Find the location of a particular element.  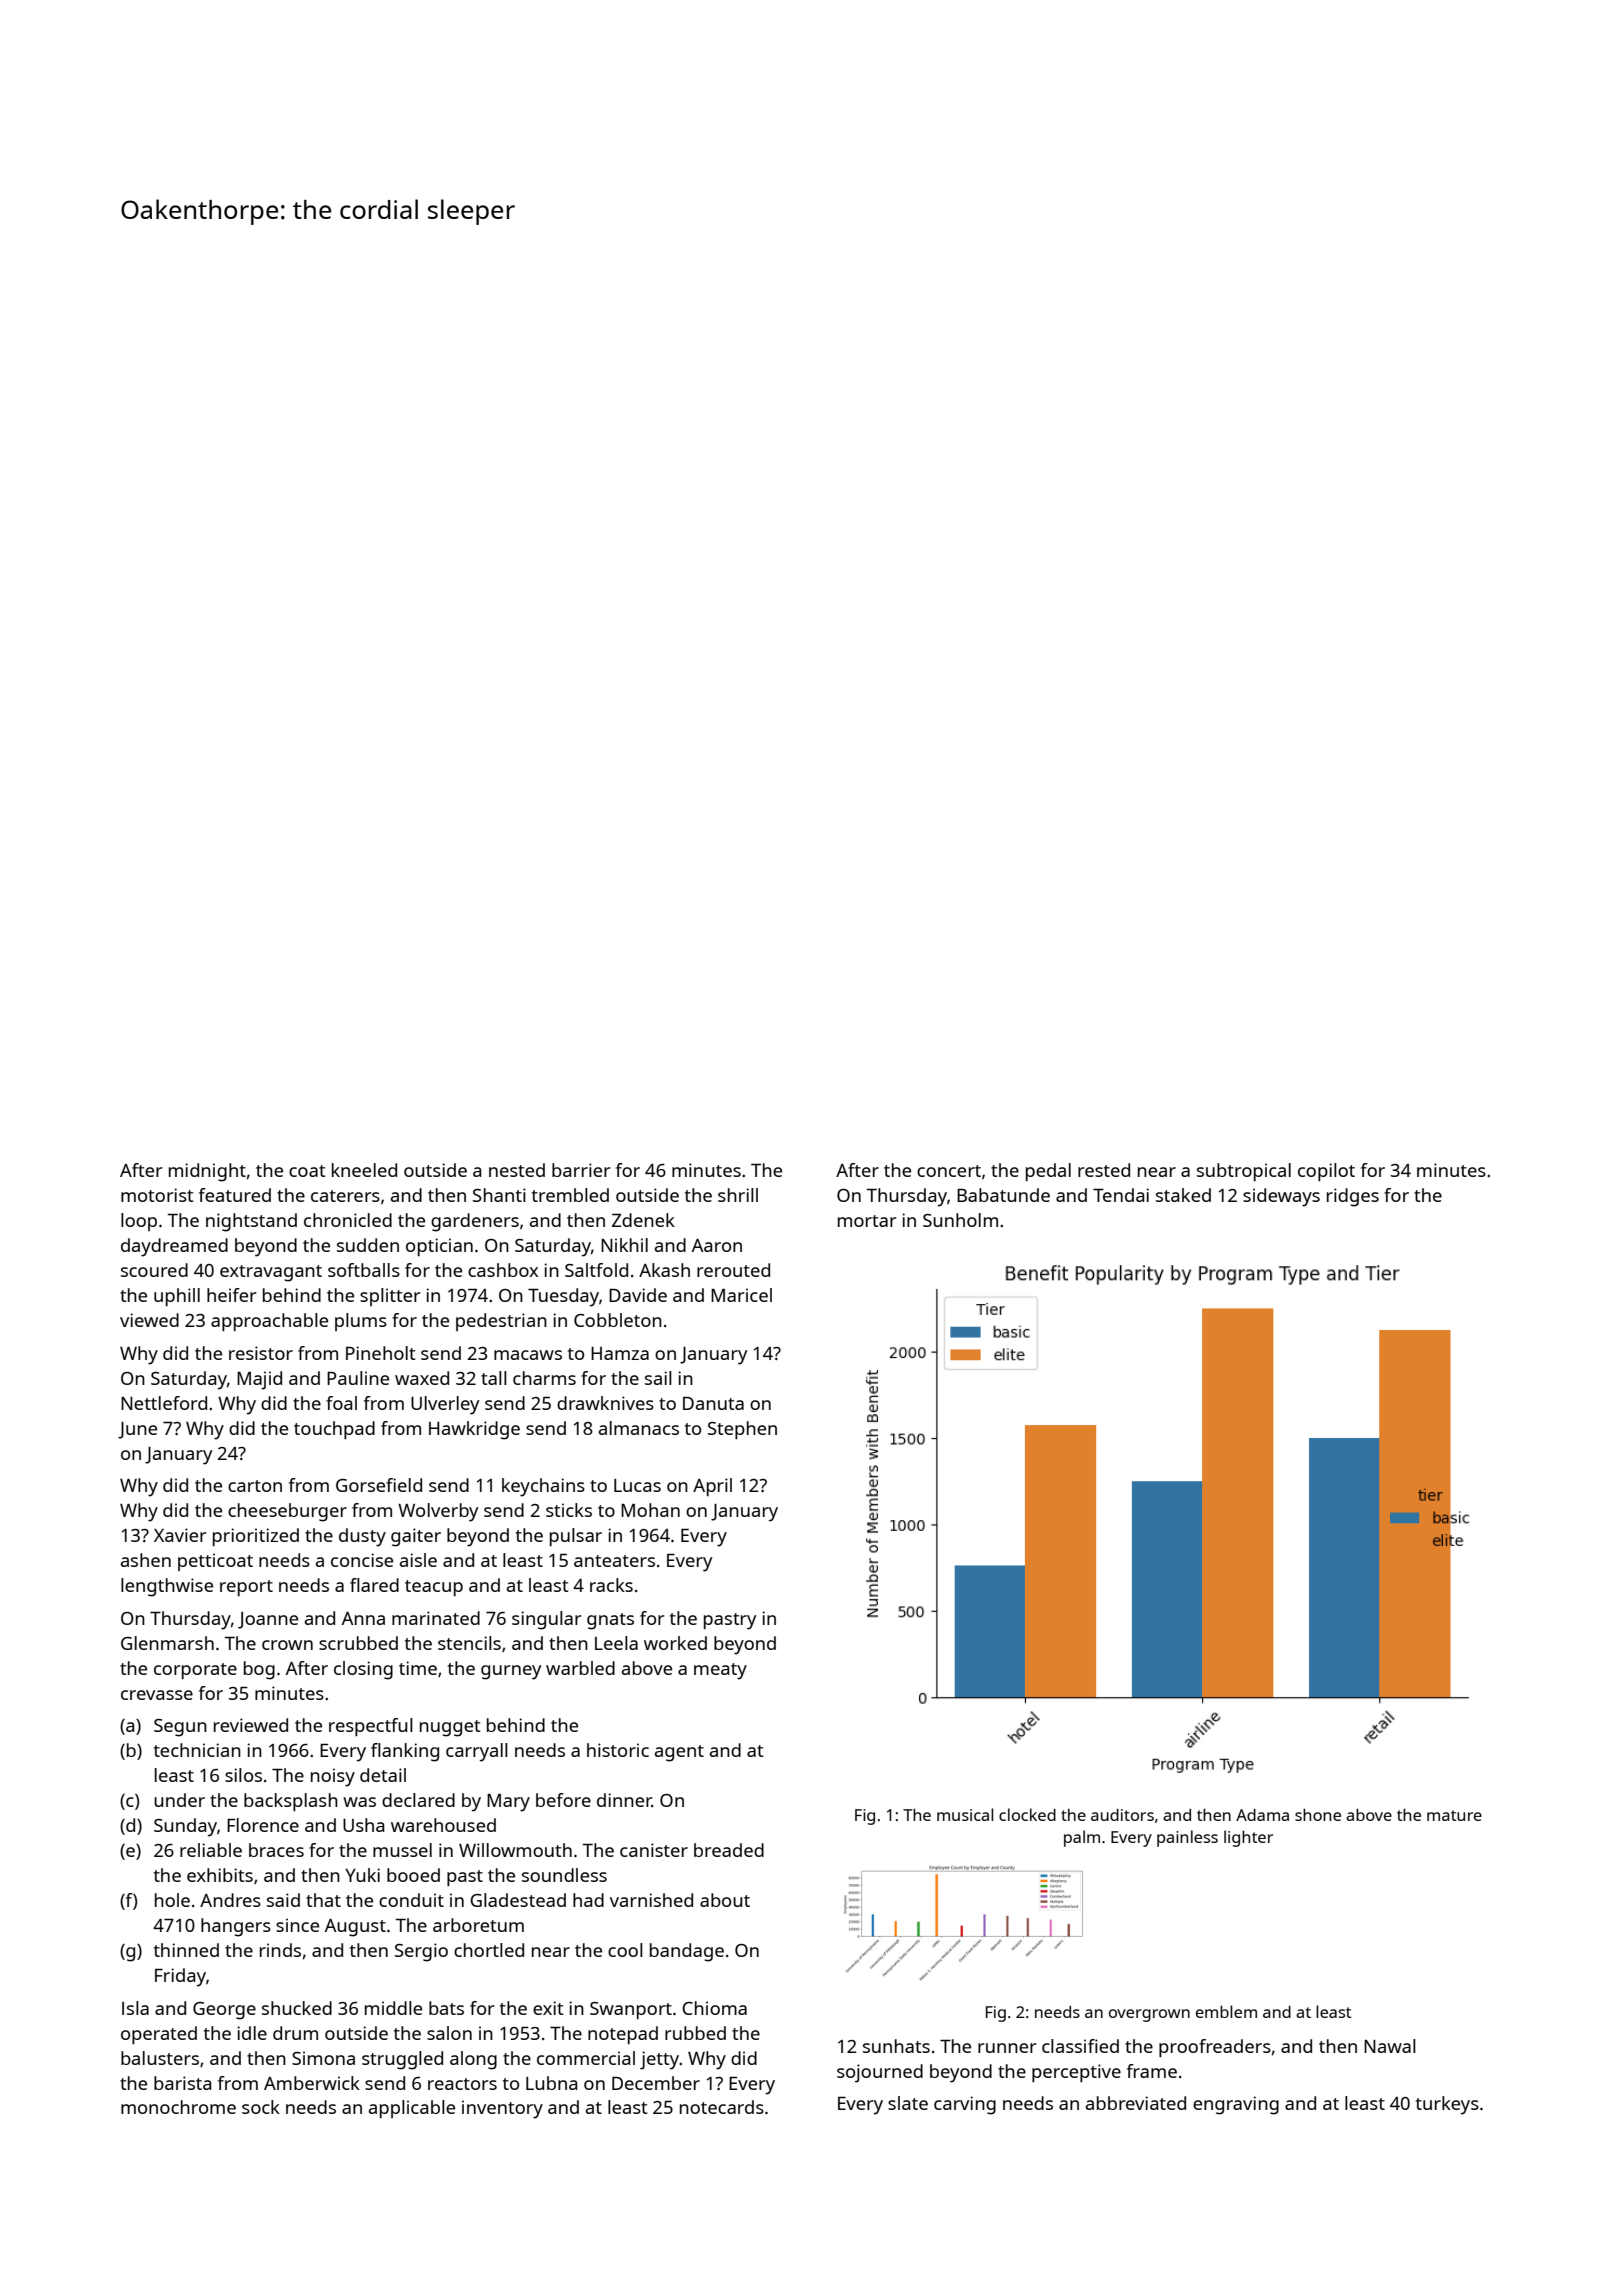

lighter is located at coordinates (1248, 1838).
